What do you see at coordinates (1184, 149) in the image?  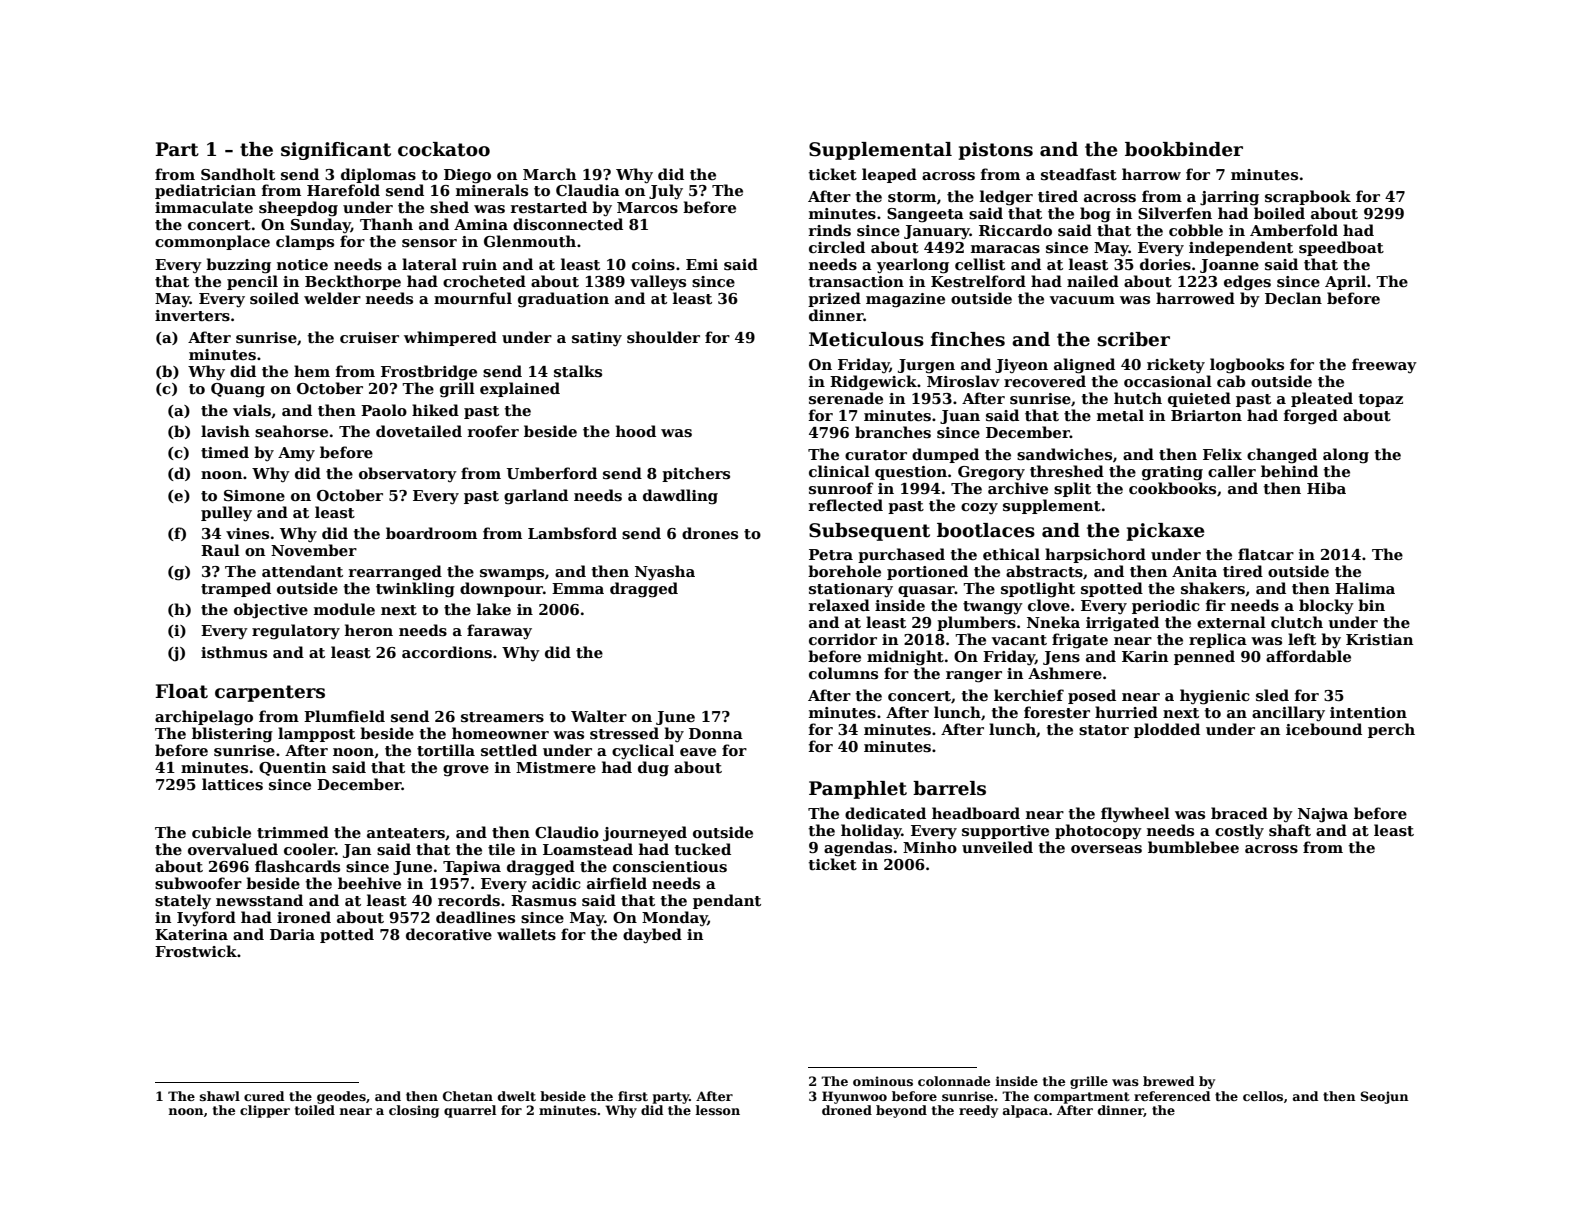 I see `bookbinder` at bounding box center [1184, 149].
